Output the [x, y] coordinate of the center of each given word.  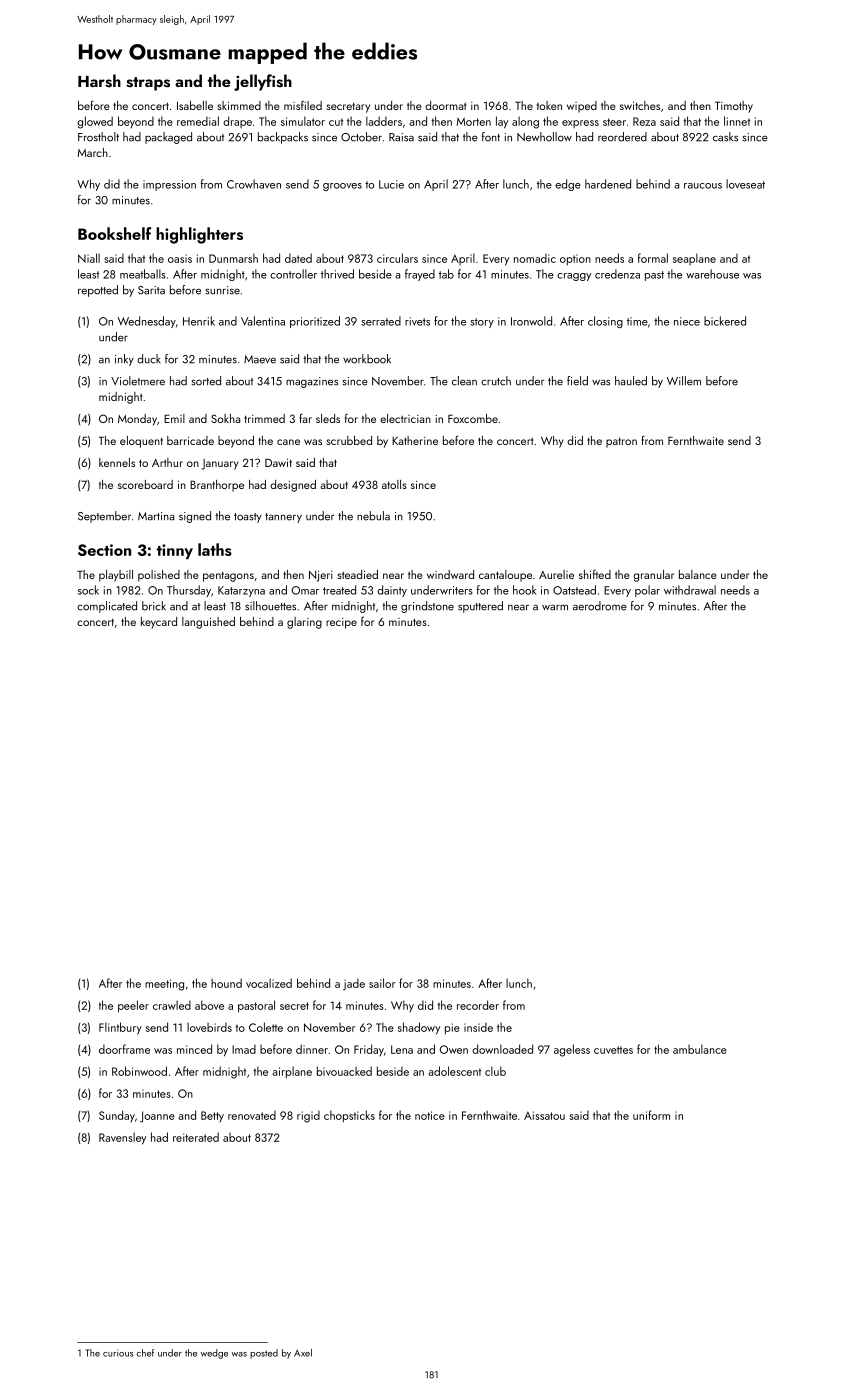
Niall [89, 258]
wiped [582, 107]
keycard [159, 623]
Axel [303, 1353]
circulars [397, 258]
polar [647, 591]
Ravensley [122, 1138]
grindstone [427, 607]
